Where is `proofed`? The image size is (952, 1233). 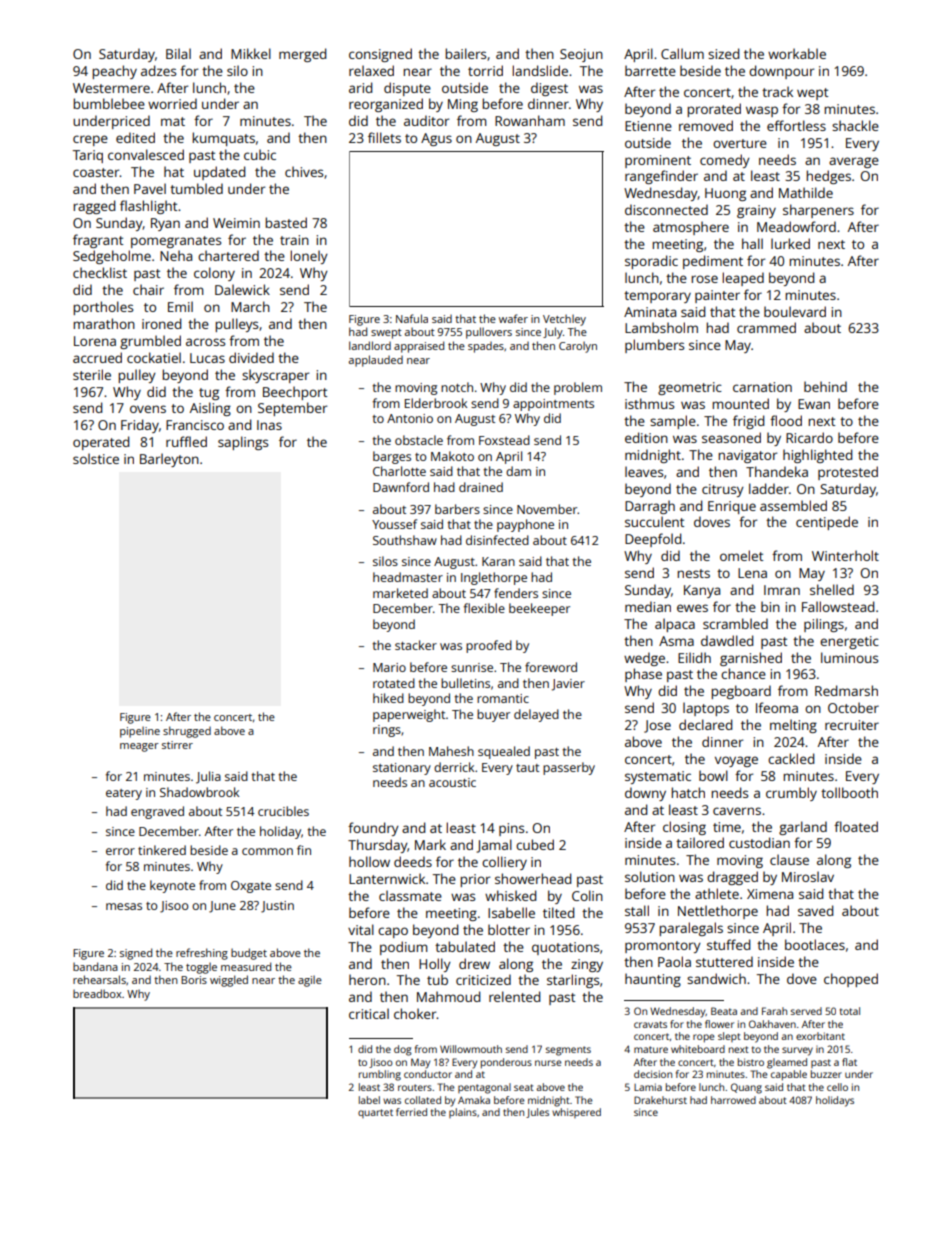 proofed is located at coordinates (489, 646).
